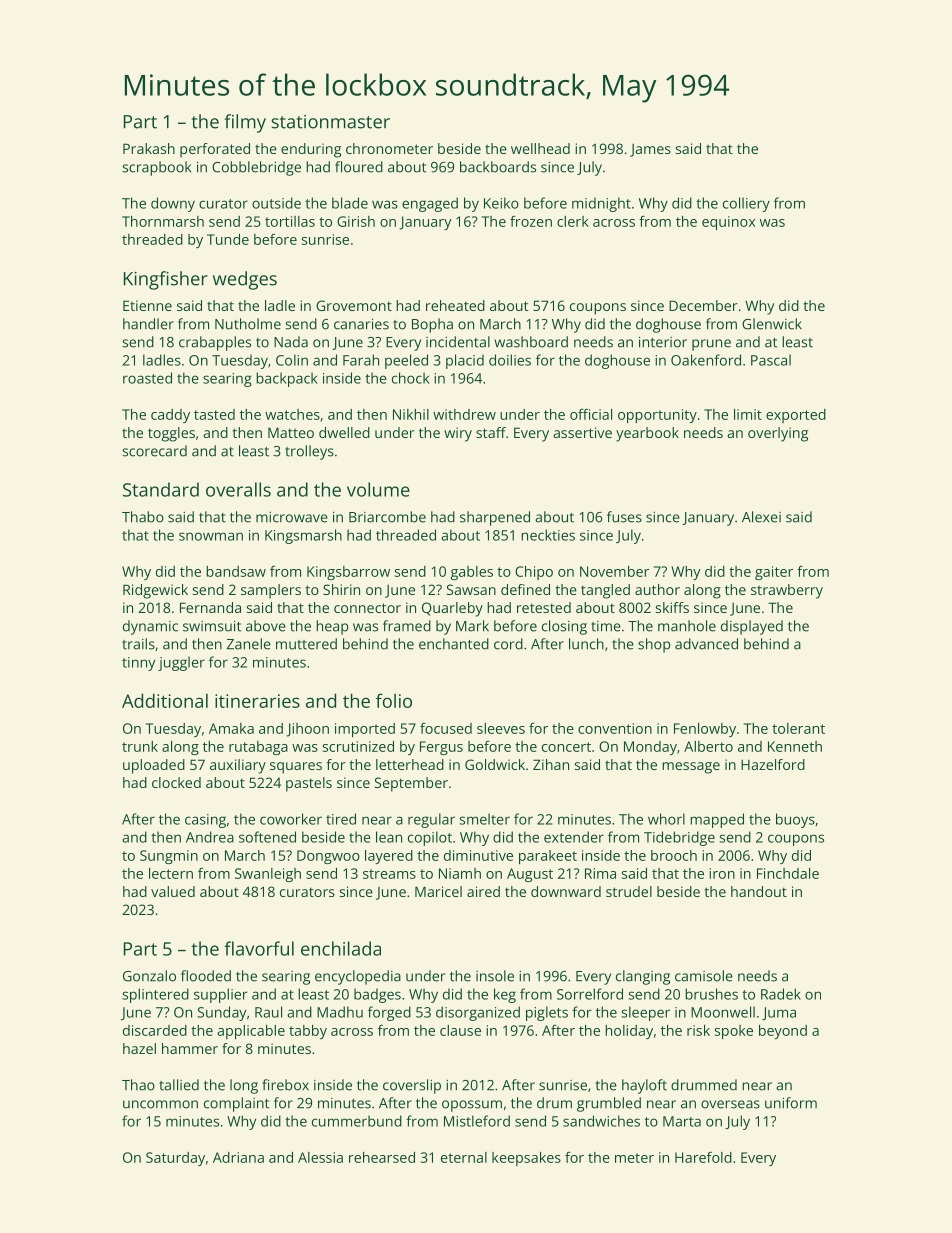 The width and height of the screenshot is (952, 1233). Describe the element at coordinates (154, 766) in the screenshot. I see `uploaded` at that location.
